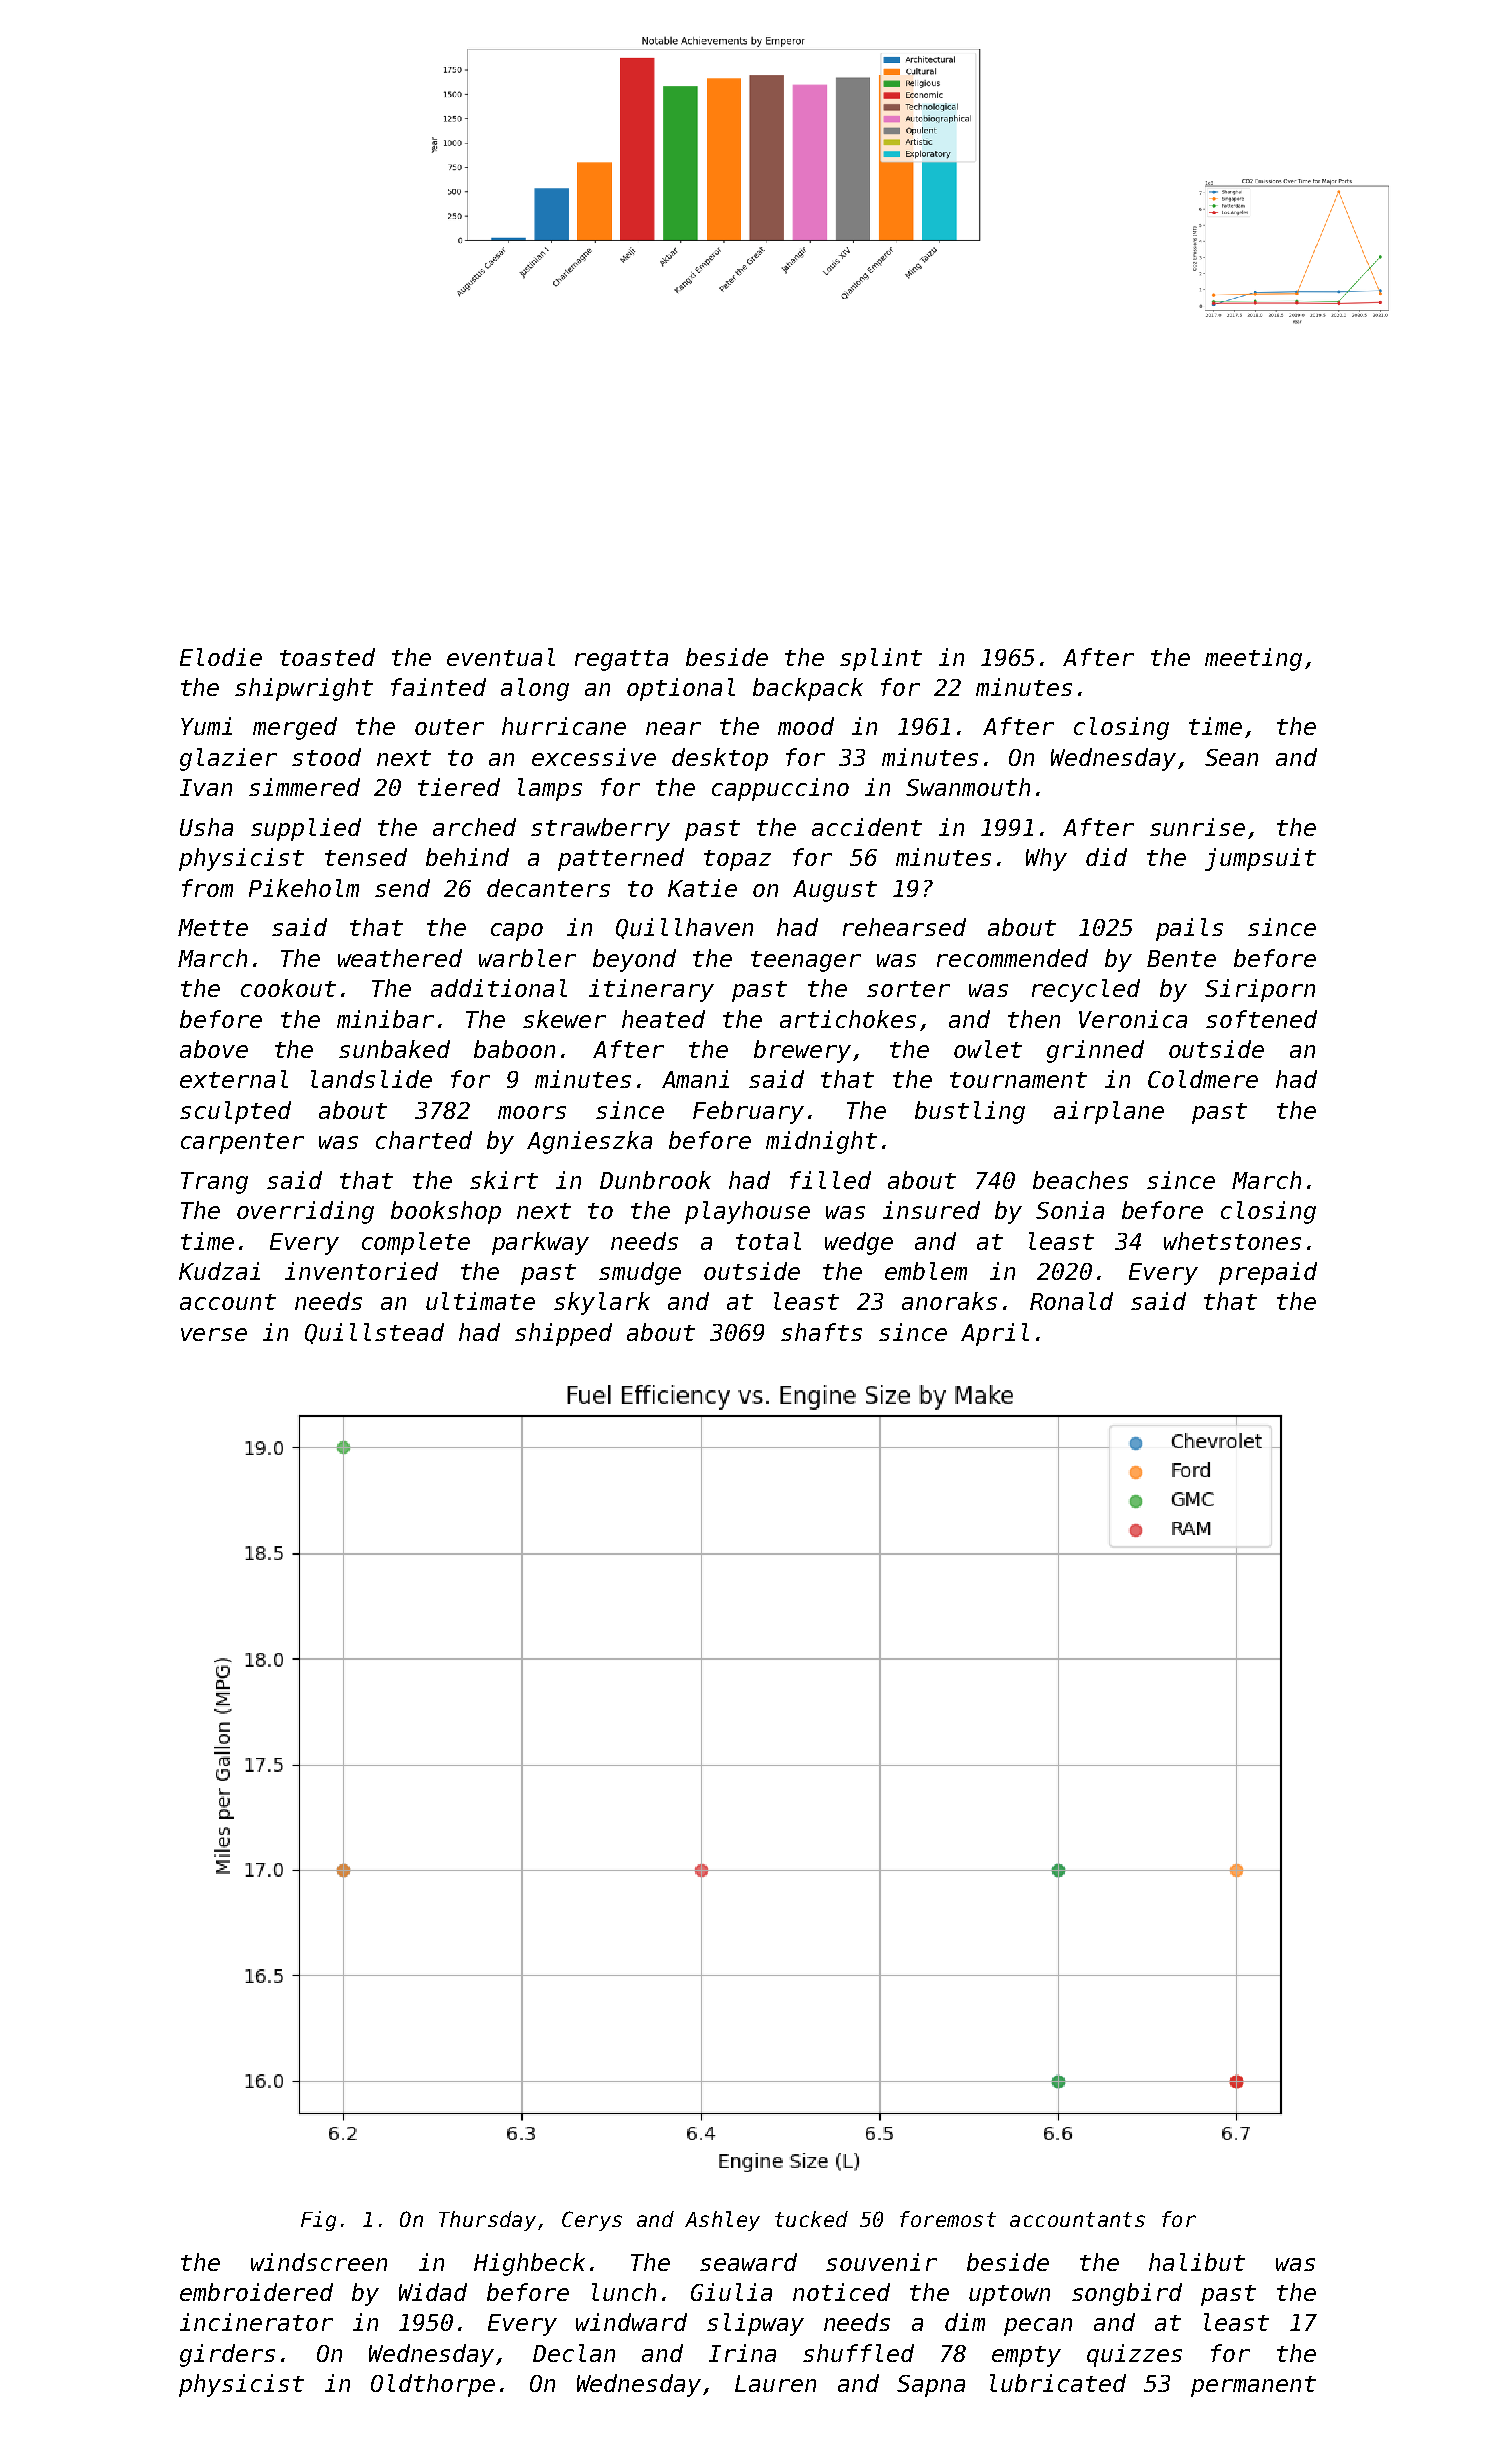  Describe the element at coordinates (1009, 2295) in the image. I see `uptown` at that location.
